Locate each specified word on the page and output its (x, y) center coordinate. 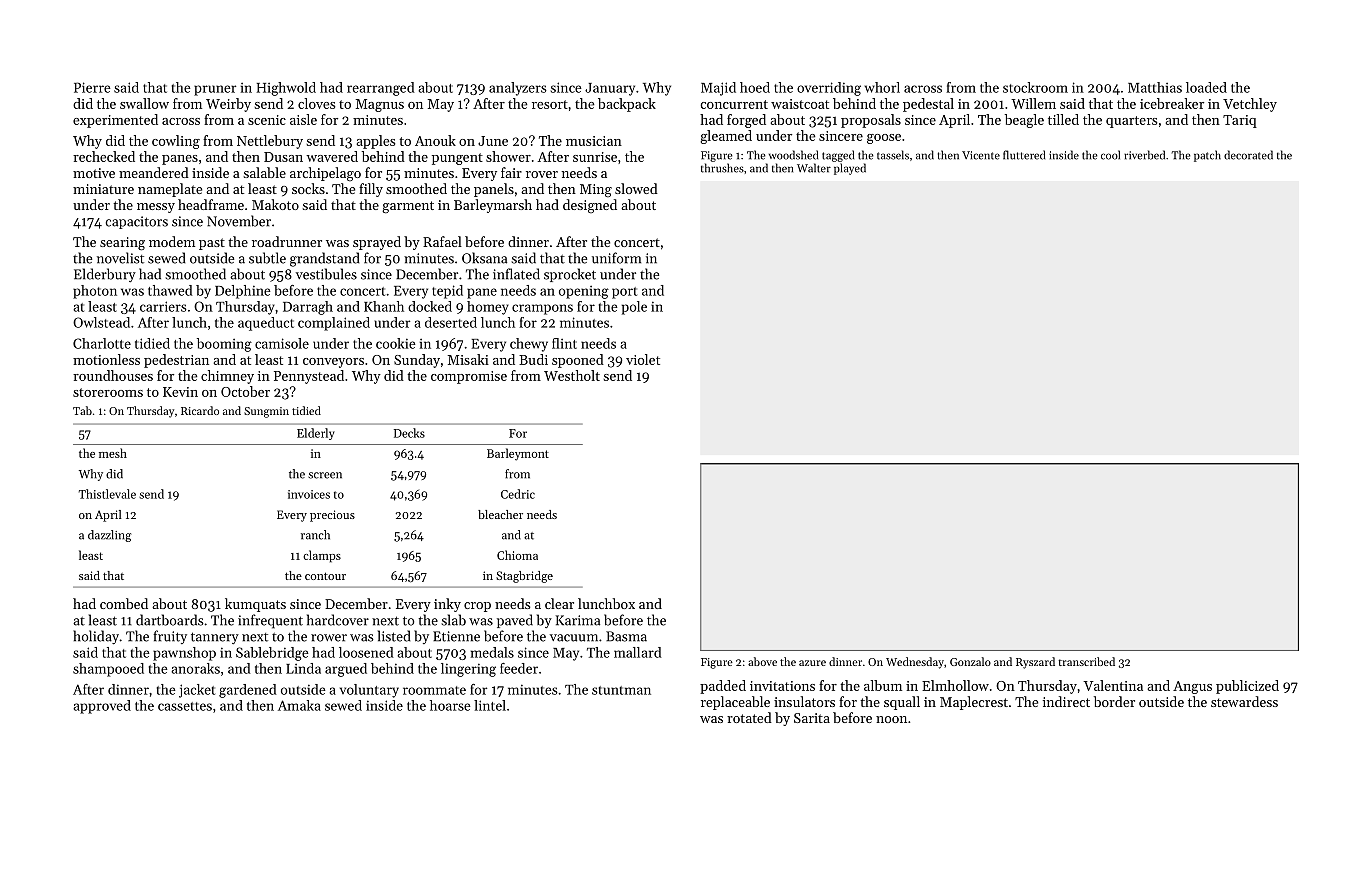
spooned (578, 361)
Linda (303, 668)
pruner (215, 90)
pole (634, 308)
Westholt (572, 375)
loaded (1206, 87)
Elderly (316, 434)
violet (643, 359)
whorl (882, 87)
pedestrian (176, 361)
